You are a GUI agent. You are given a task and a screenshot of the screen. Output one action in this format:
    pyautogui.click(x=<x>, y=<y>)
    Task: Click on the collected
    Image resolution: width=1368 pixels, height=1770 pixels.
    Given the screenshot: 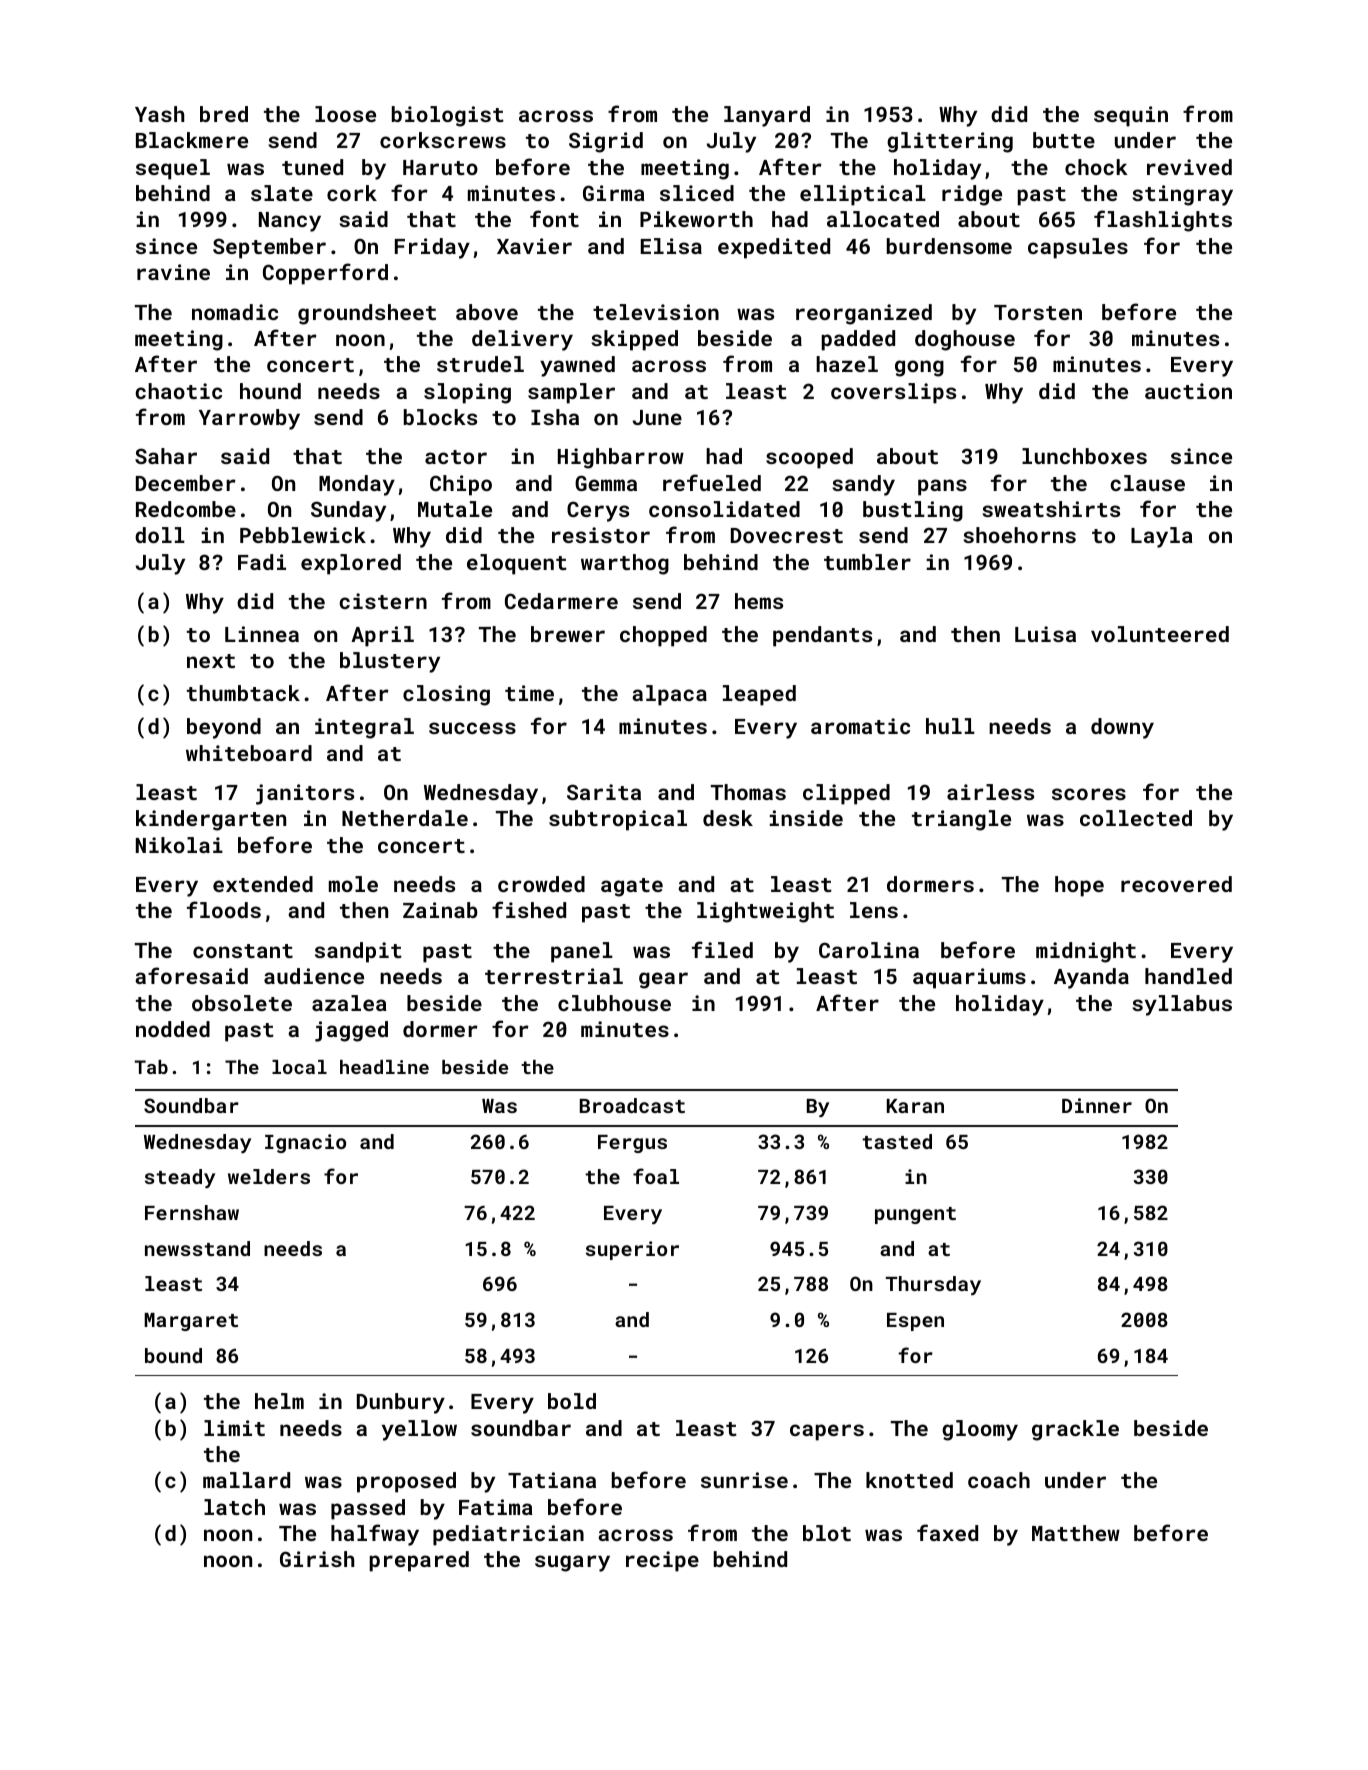 What is the action you would take?
    pyautogui.click(x=1136, y=818)
